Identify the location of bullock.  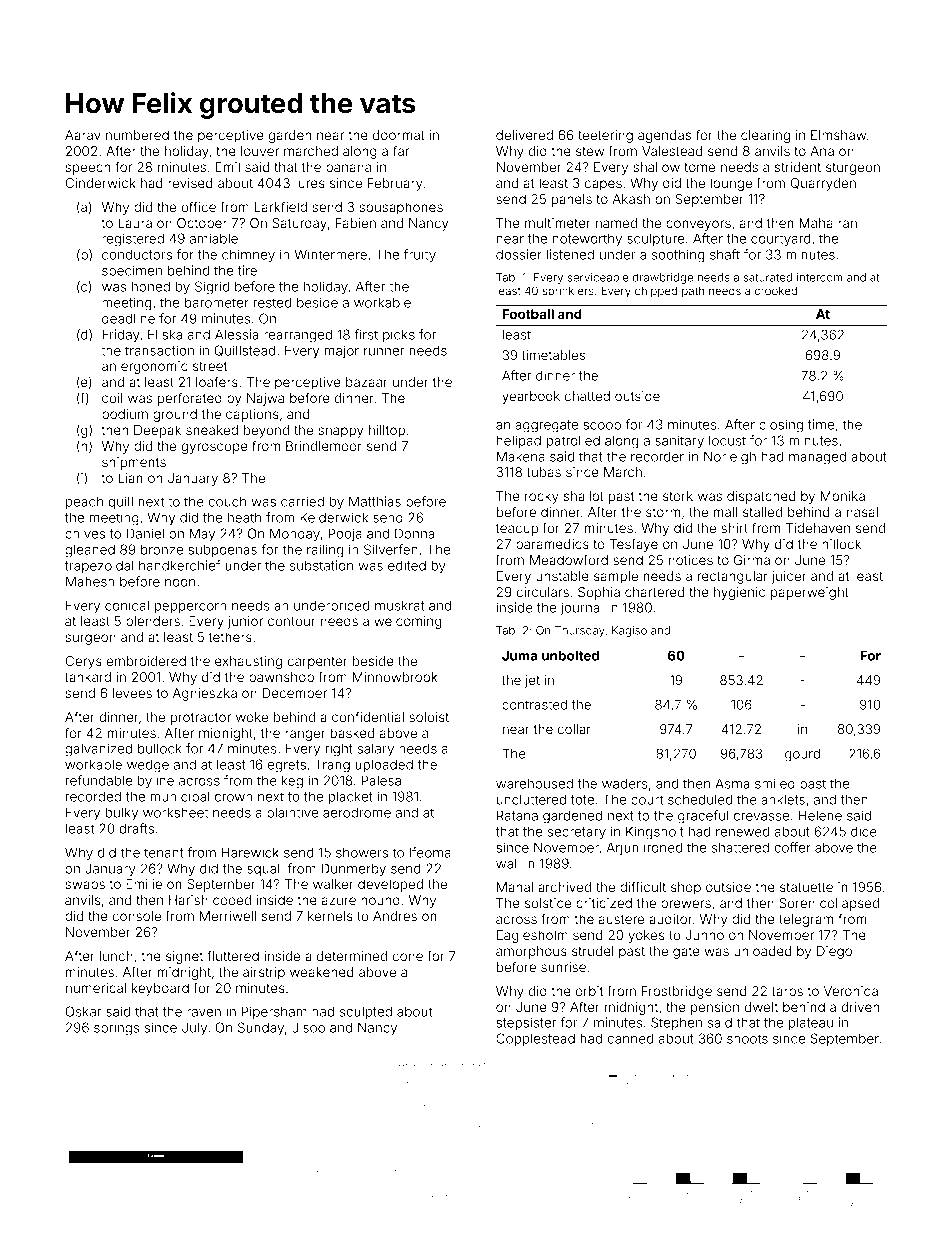
(160, 748).
